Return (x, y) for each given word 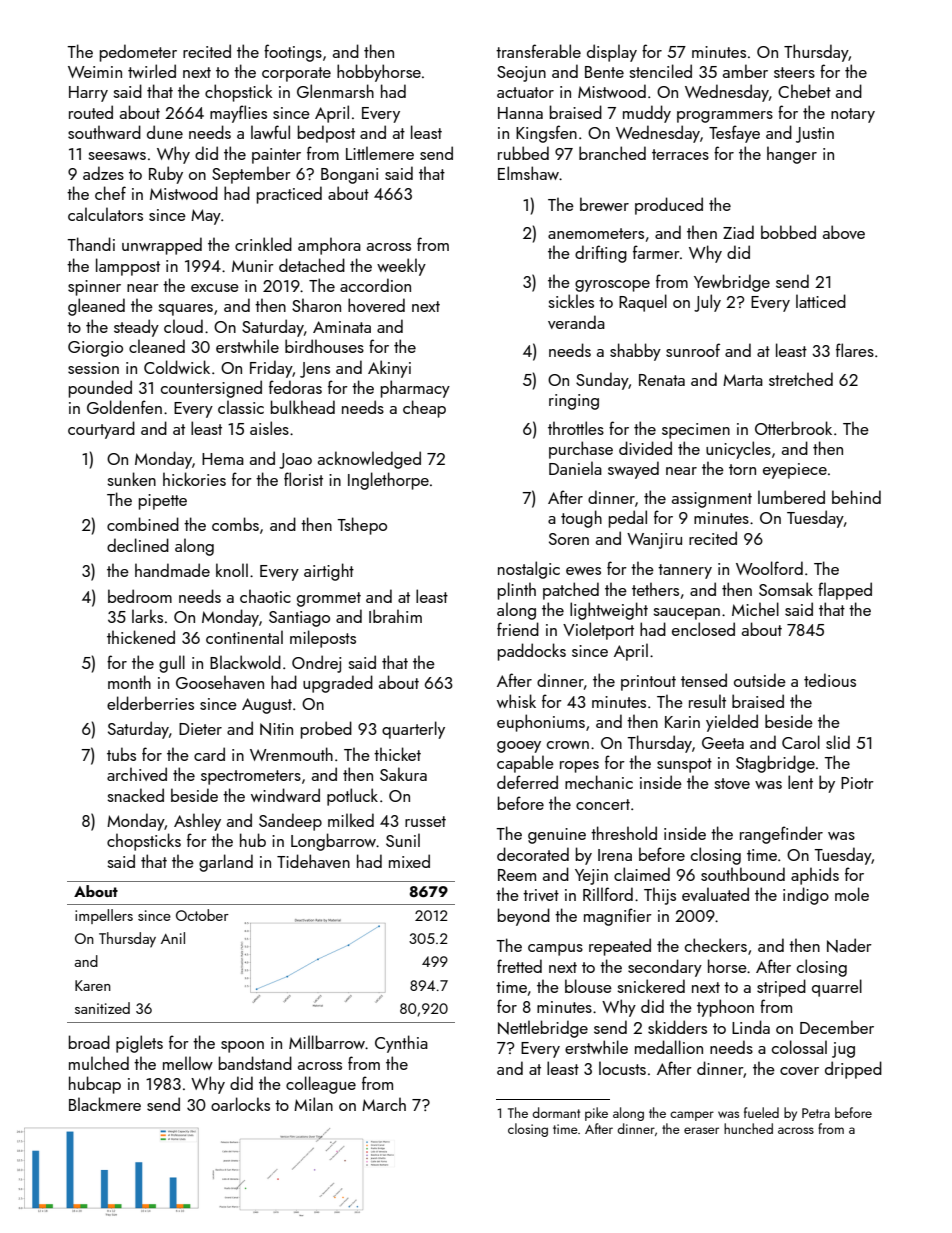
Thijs (660, 896)
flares (855, 350)
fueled (761, 1112)
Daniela (575, 468)
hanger (792, 155)
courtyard (101, 430)
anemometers (596, 233)
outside (760, 680)
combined (143, 524)
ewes (583, 571)
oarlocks (240, 1104)
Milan (313, 1104)
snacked (135, 795)
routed (91, 112)
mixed (409, 861)
